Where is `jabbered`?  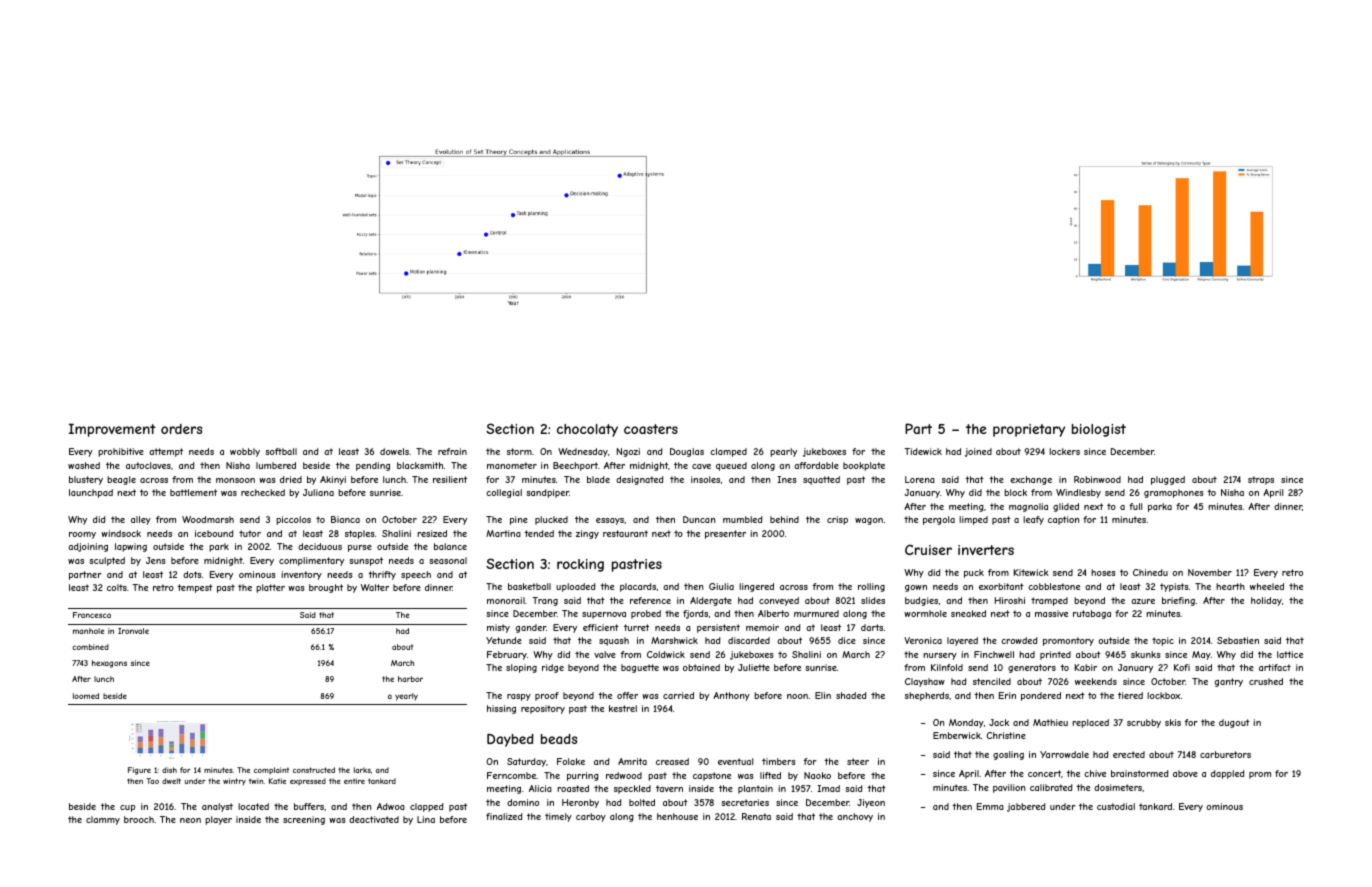
jabbered is located at coordinates (1026, 807).
